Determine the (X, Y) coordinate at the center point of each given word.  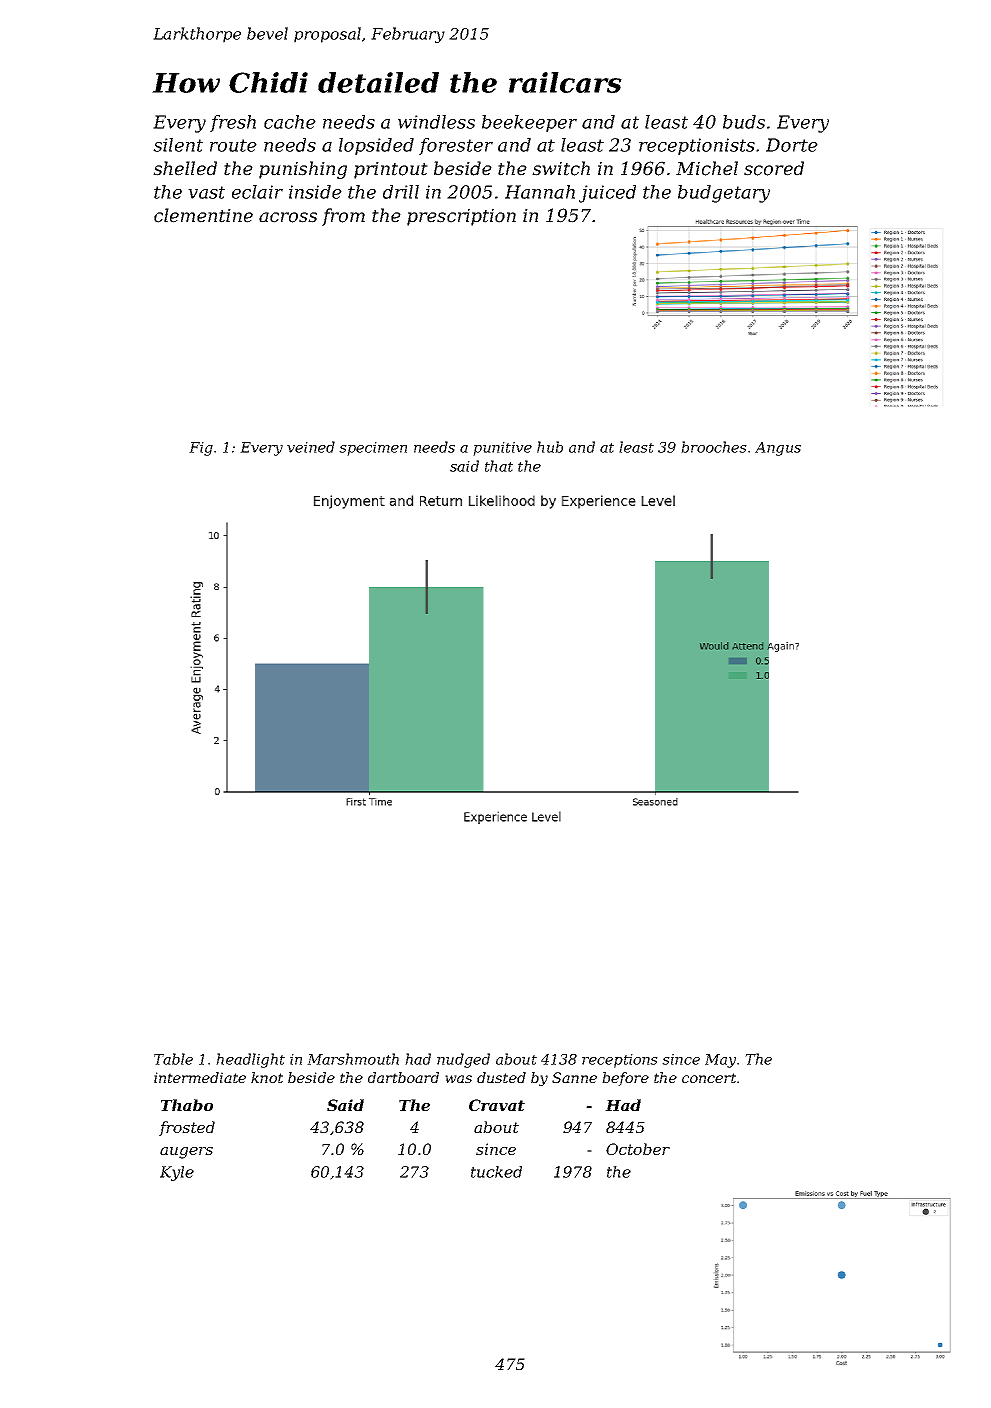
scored (774, 168)
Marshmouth (353, 1059)
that (499, 466)
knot (267, 1077)
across (288, 217)
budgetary (724, 194)
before (625, 1079)
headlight (250, 1060)
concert (709, 1078)
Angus (778, 449)
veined (311, 447)
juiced (607, 194)
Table (173, 1059)
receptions (620, 1061)
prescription (461, 217)
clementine (203, 215)
